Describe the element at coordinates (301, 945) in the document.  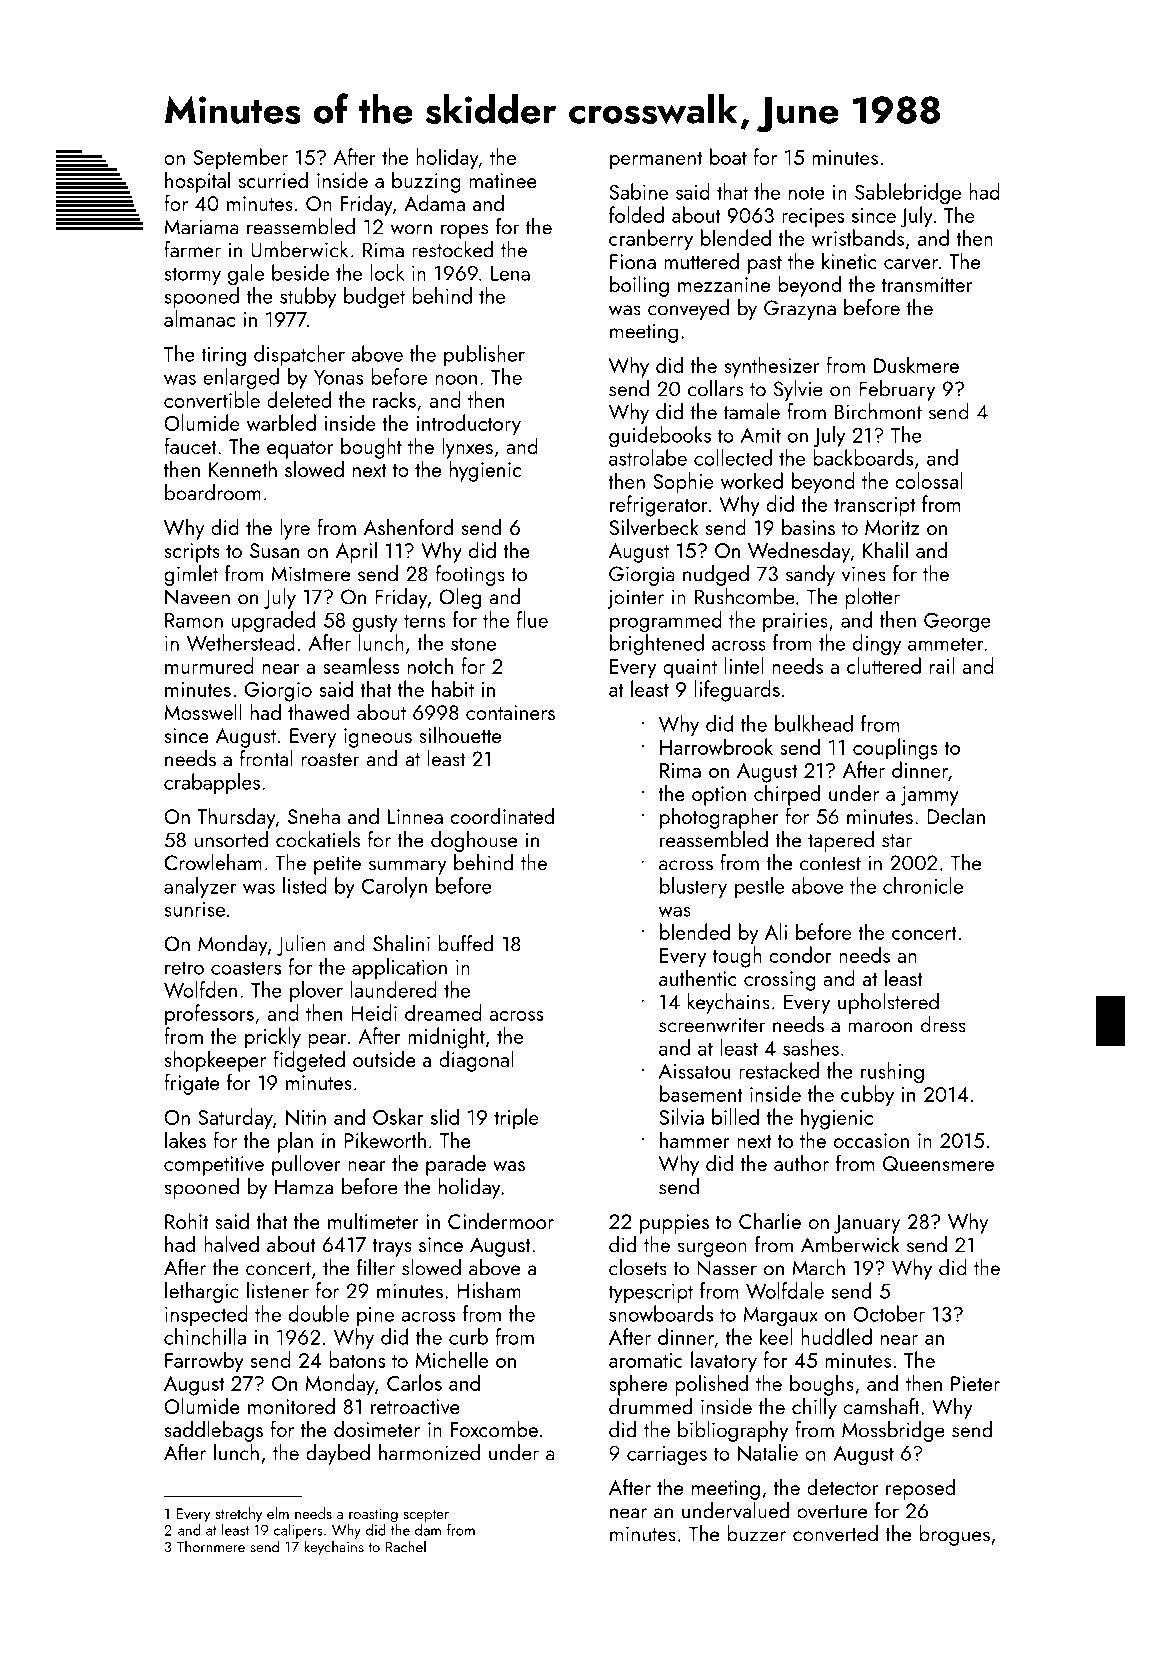
I see `Julien` at that location.
